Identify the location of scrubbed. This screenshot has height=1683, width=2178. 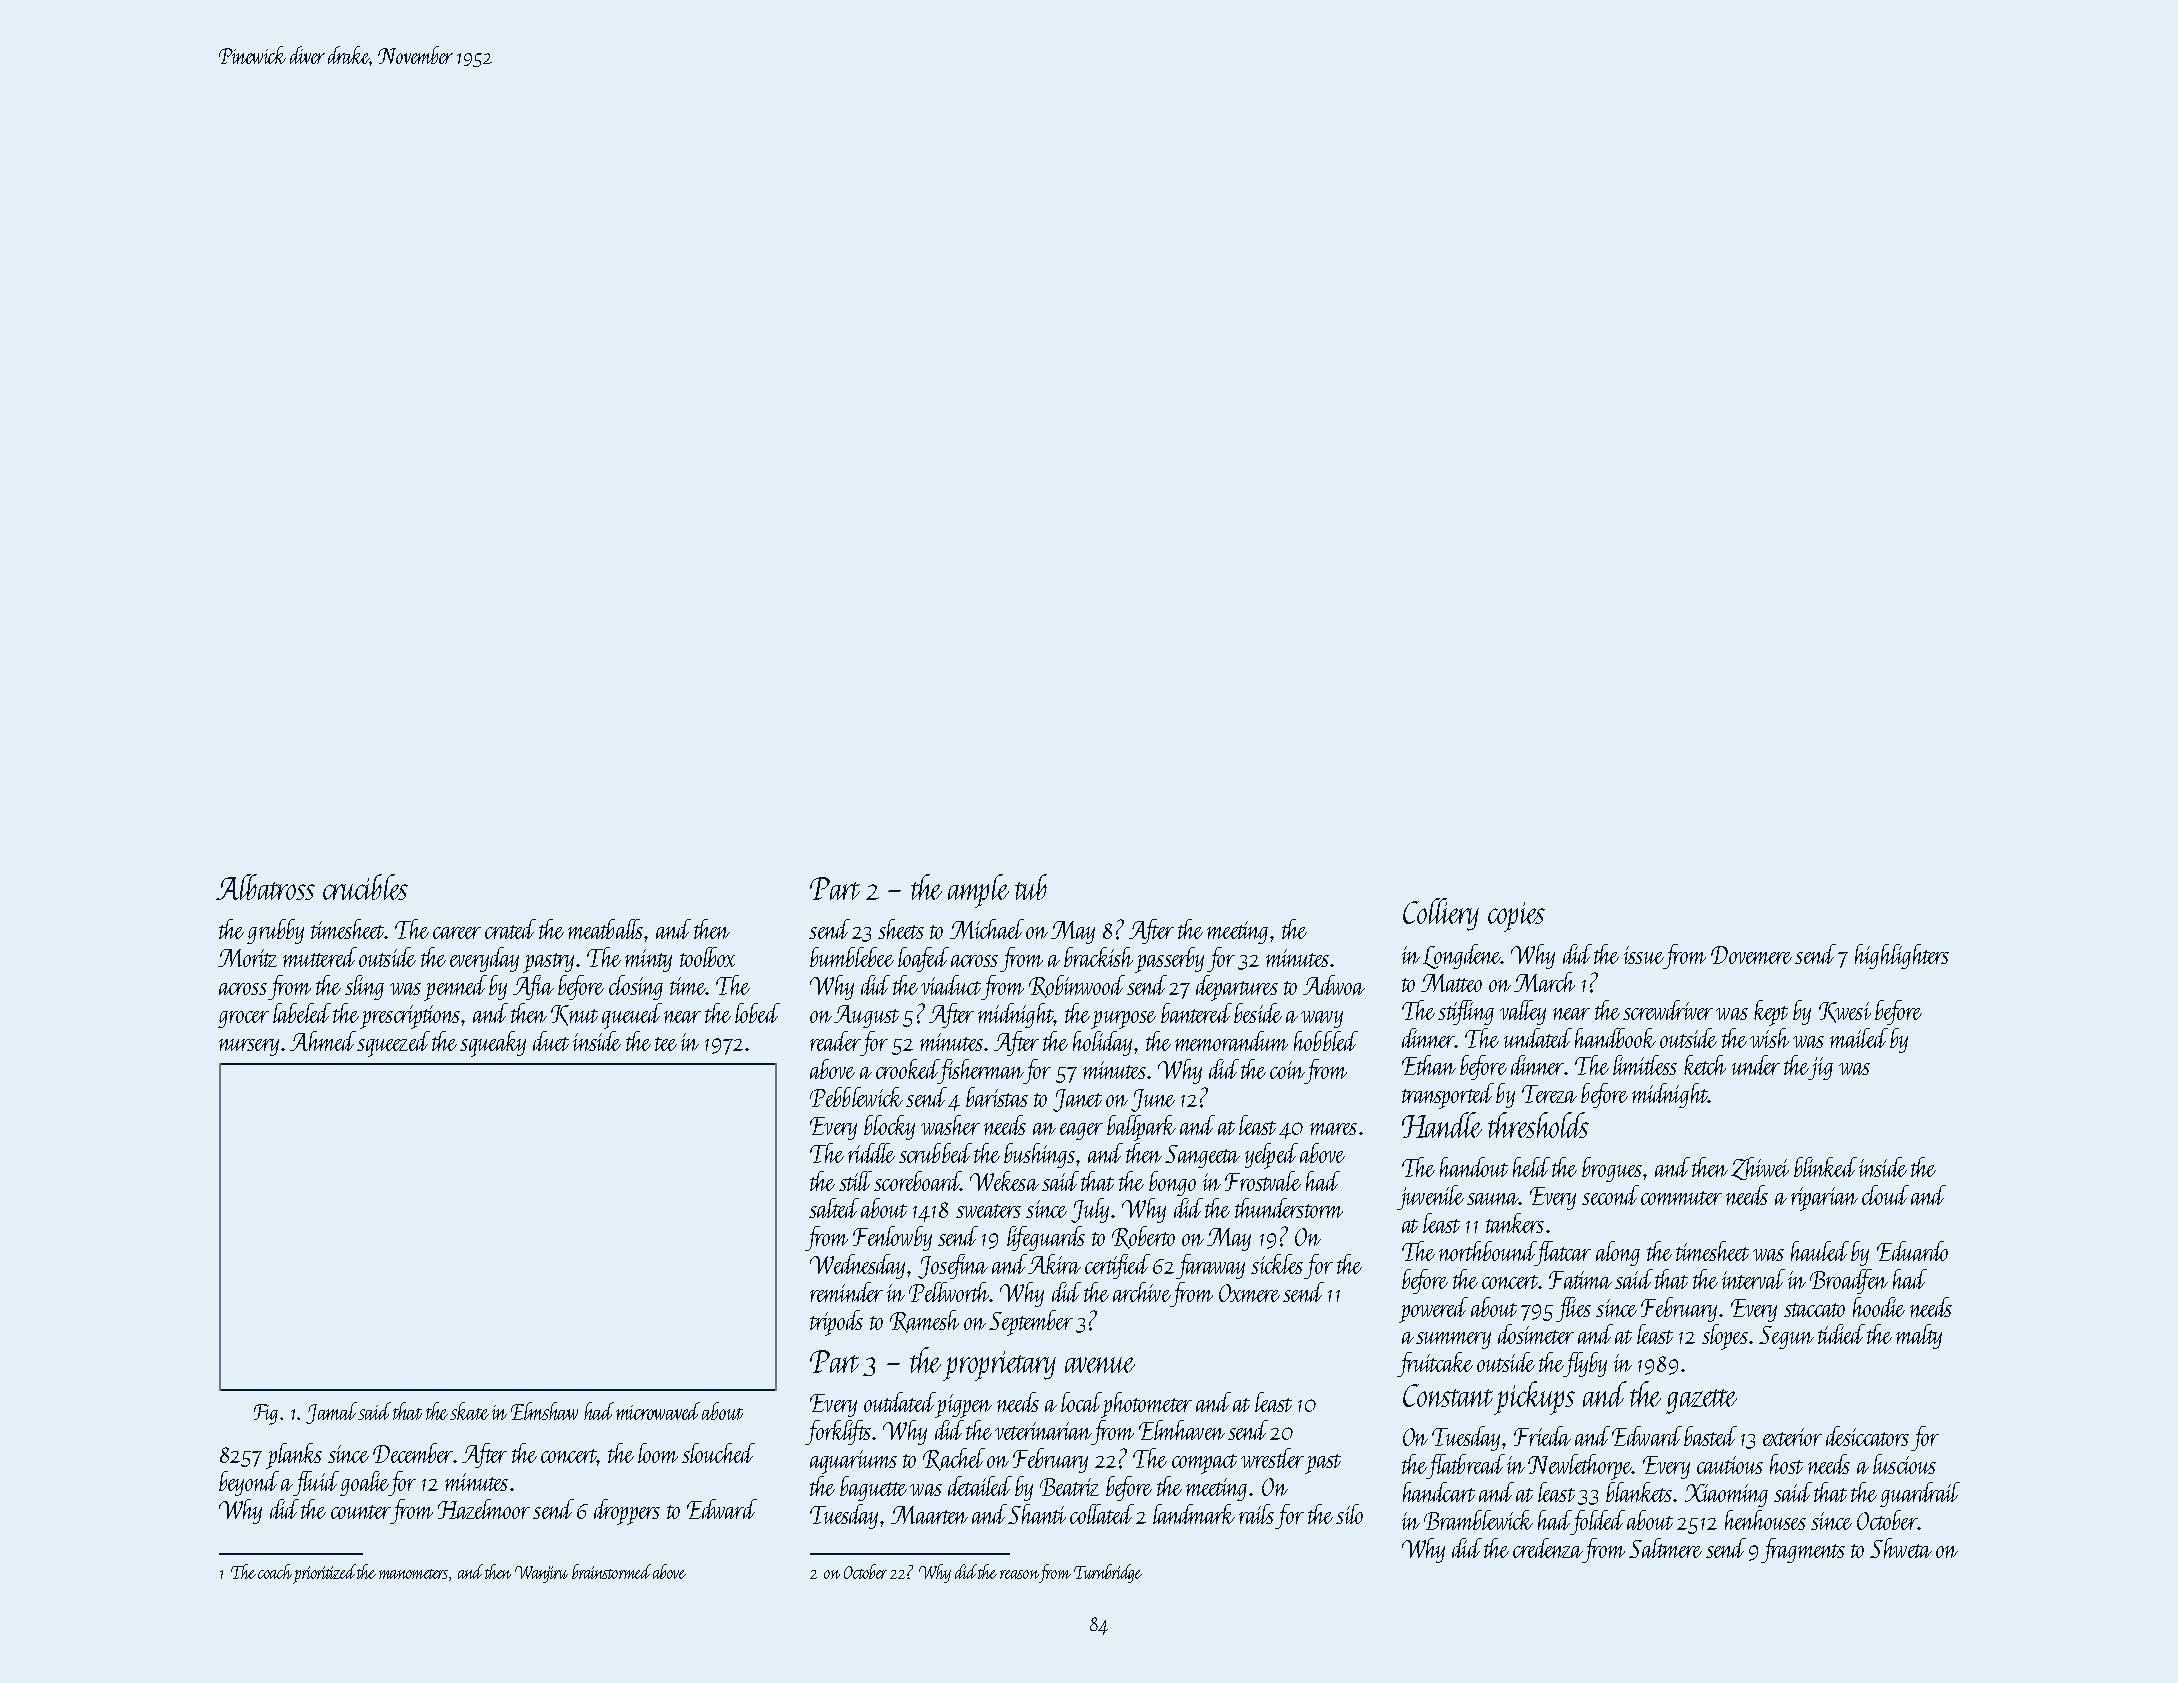
(935, 1153).
